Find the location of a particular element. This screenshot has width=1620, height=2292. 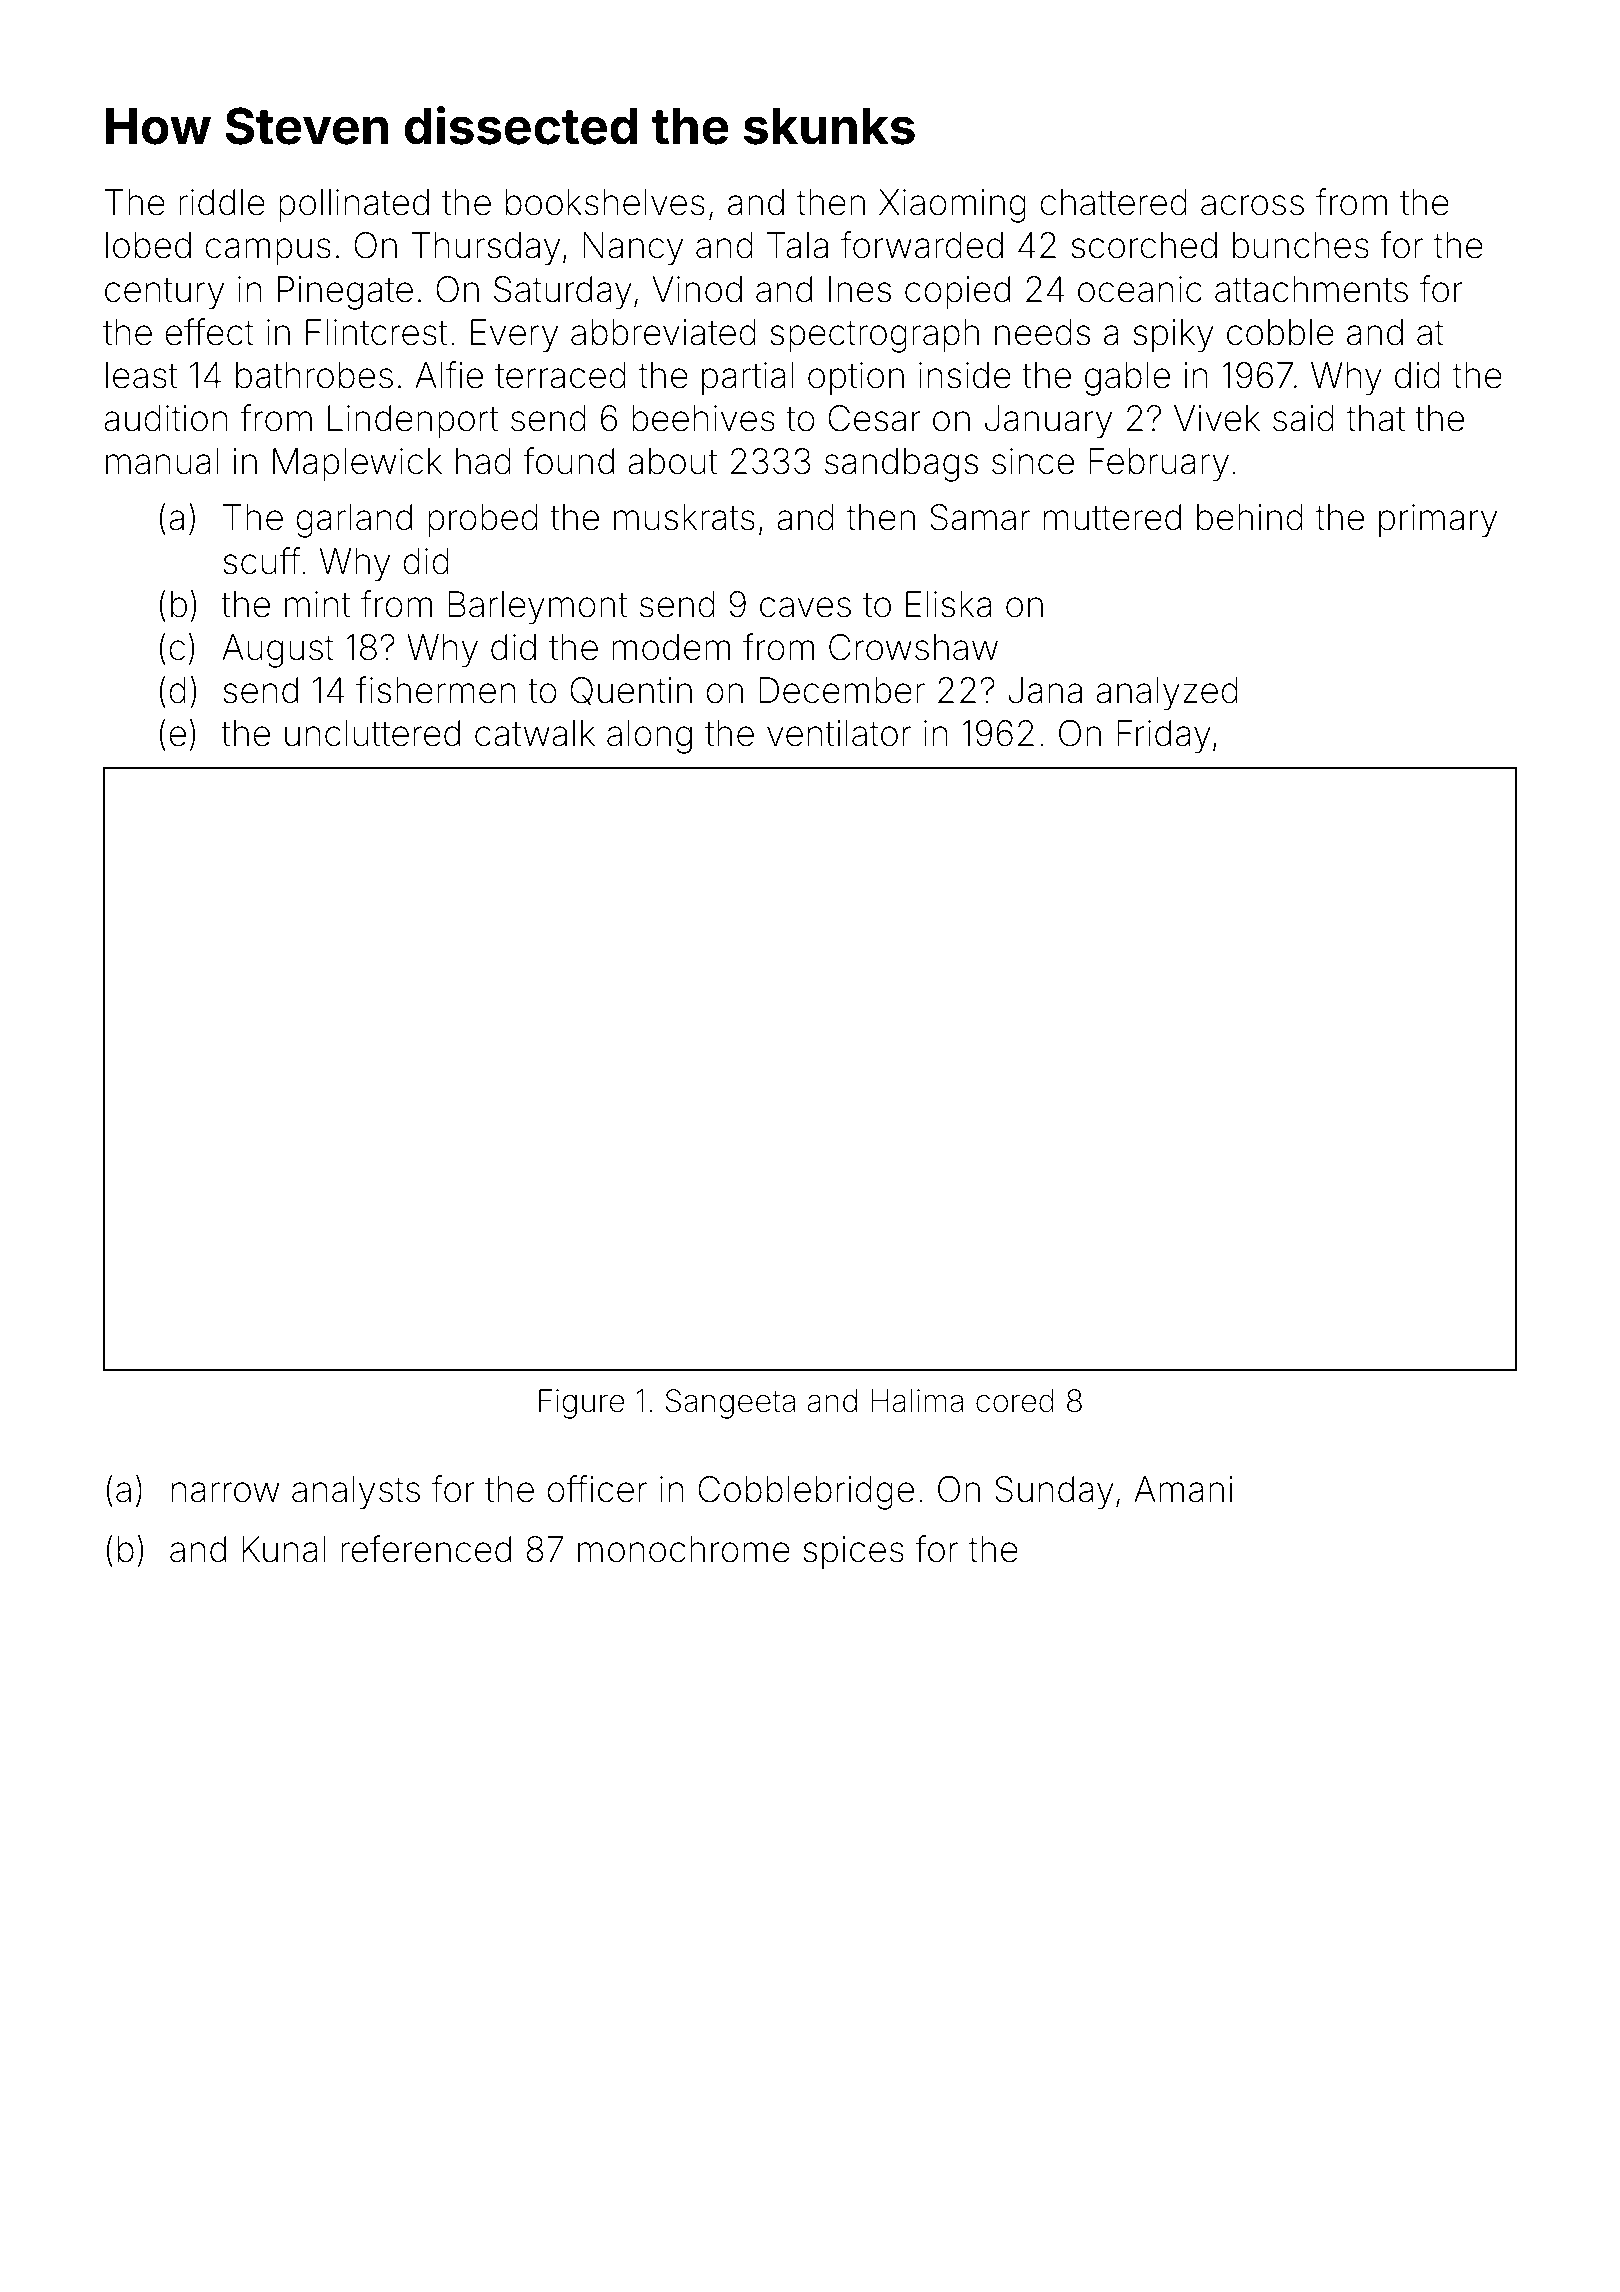

Tala is located at coordinates (797, 245).
